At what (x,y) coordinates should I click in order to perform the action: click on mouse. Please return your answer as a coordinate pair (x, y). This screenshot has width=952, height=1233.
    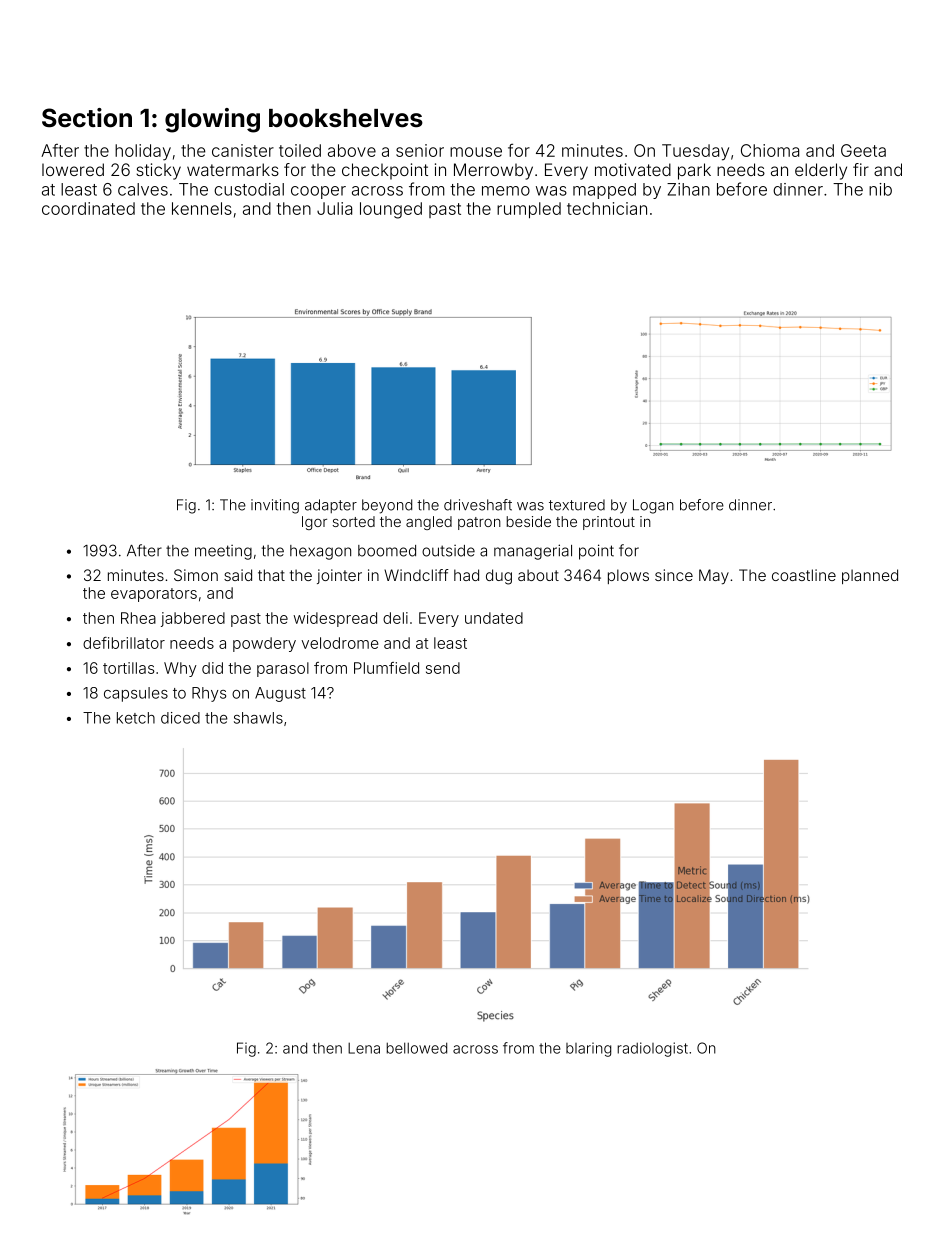
    Looking at the image, I should click on (476, 152).
